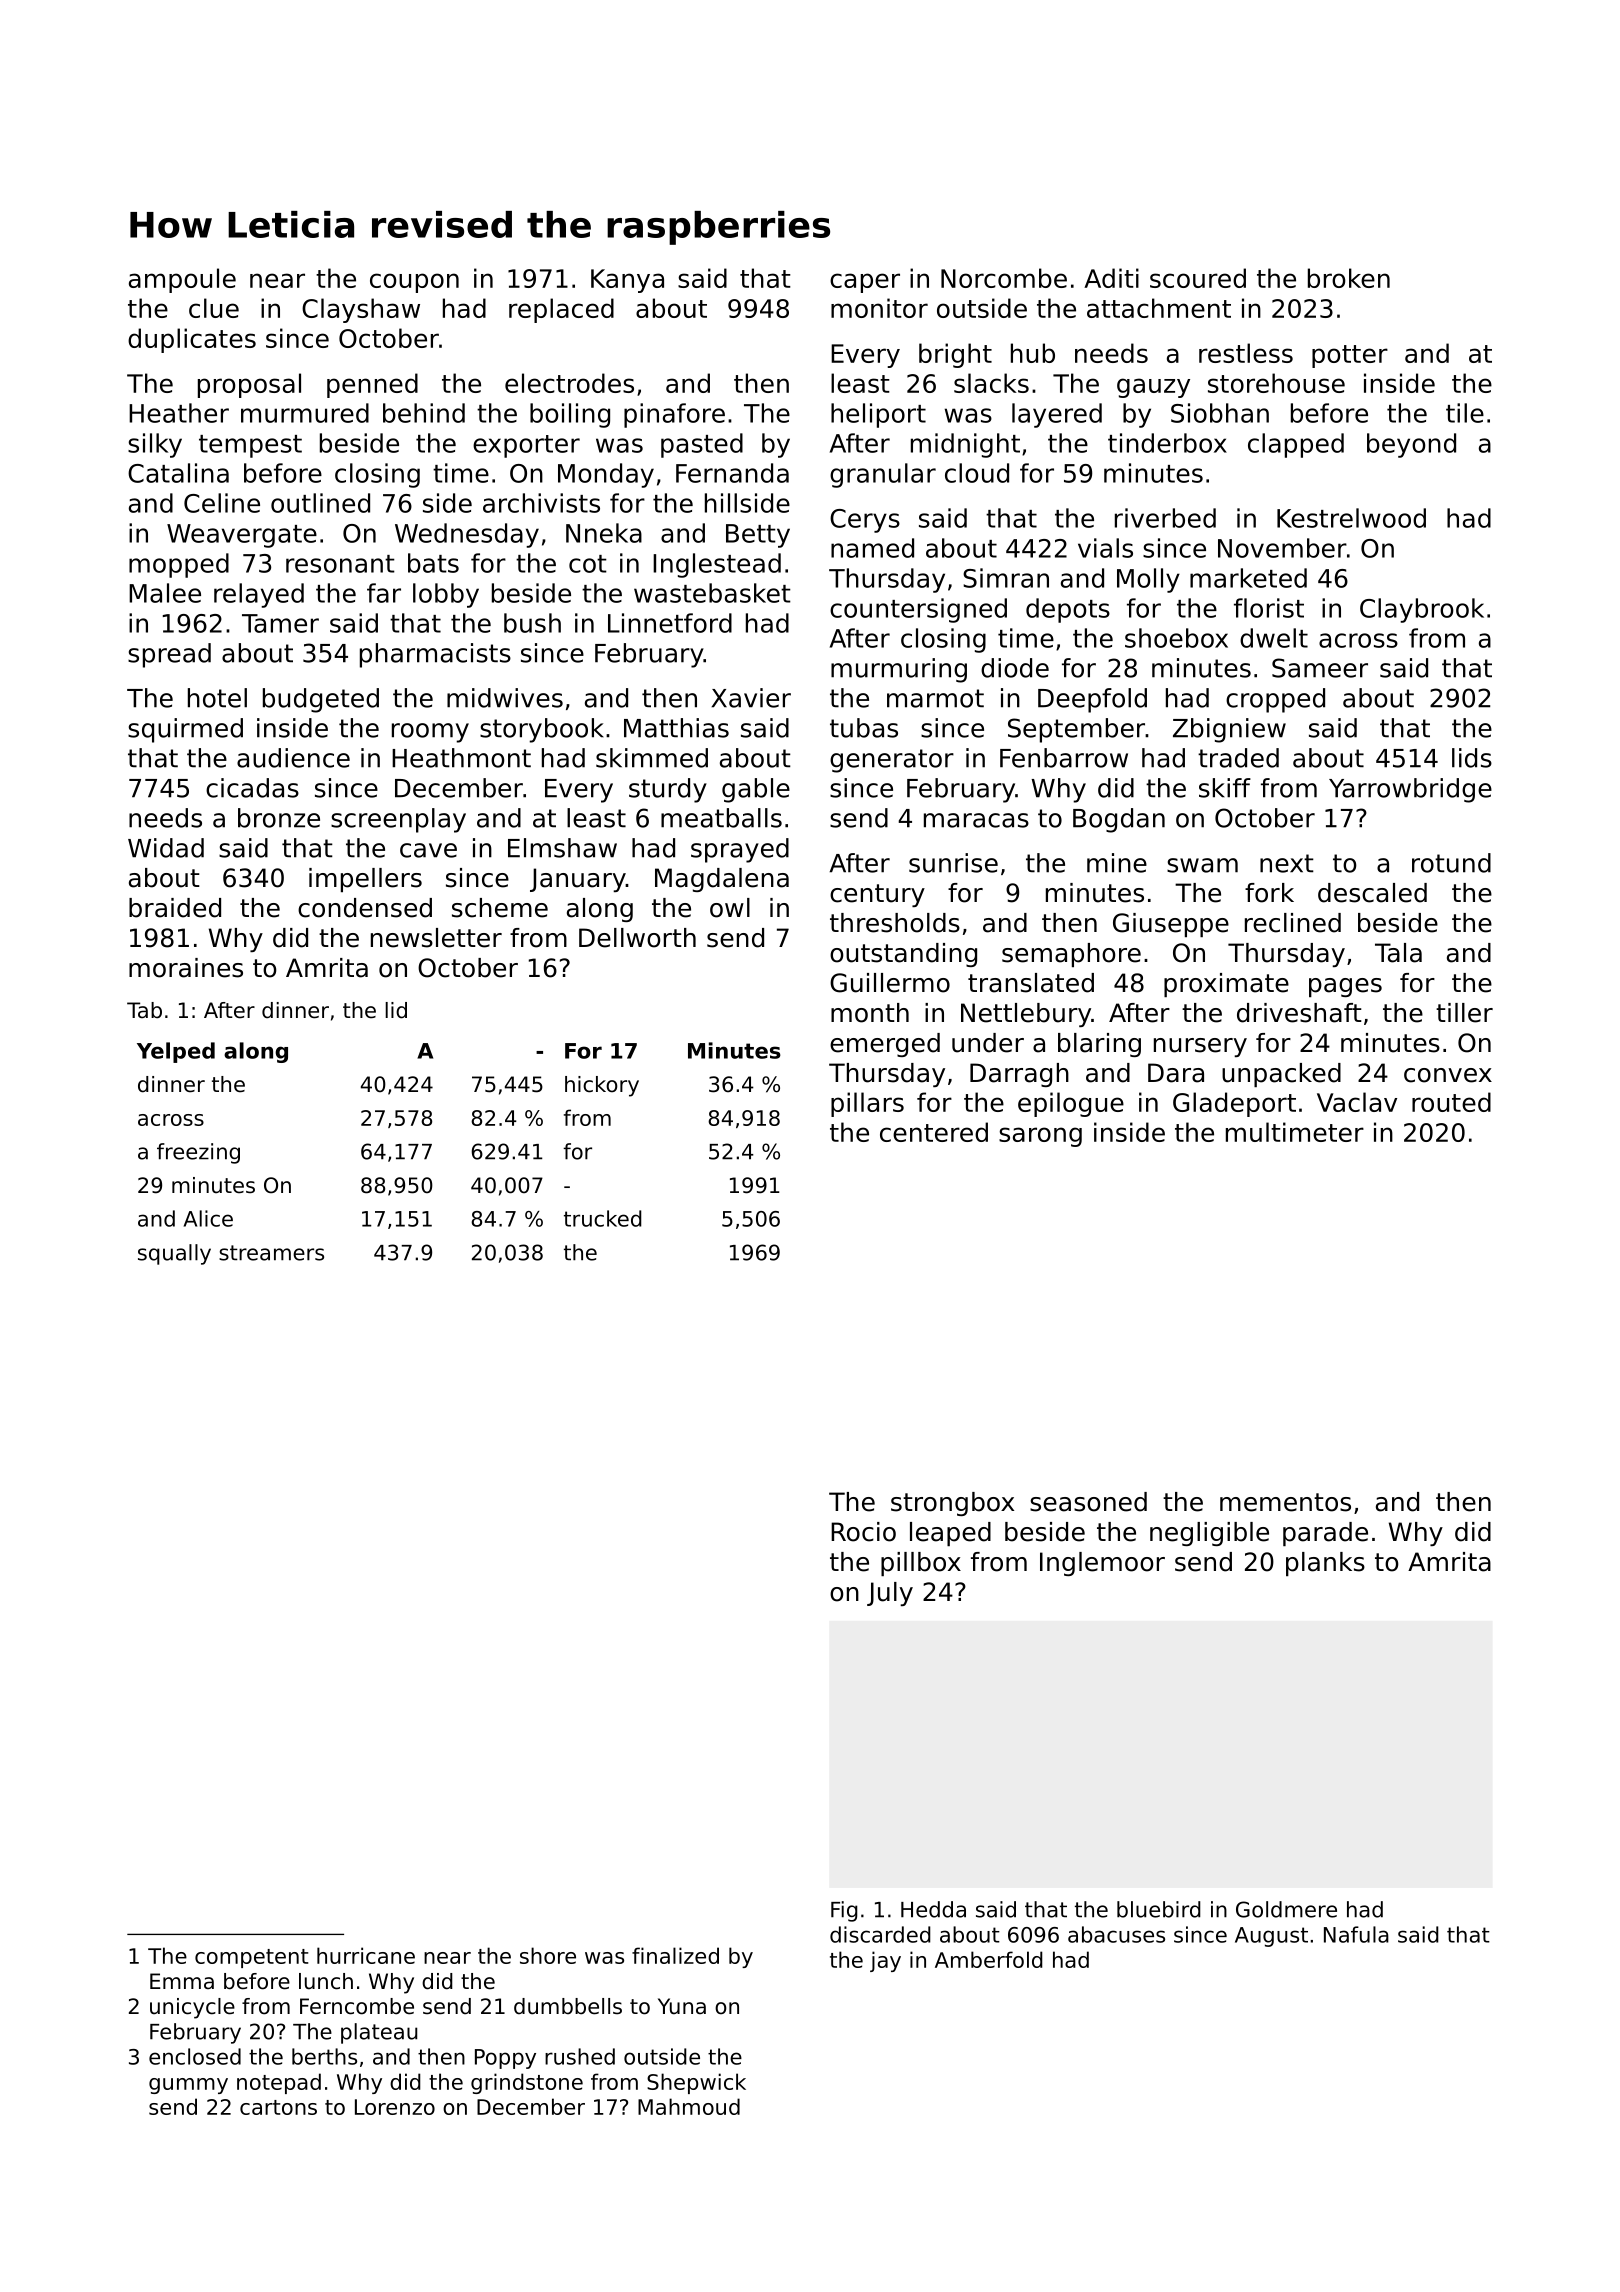  Describe the element at coordinates (175, 908) in the page. I see `braided` at that location.
